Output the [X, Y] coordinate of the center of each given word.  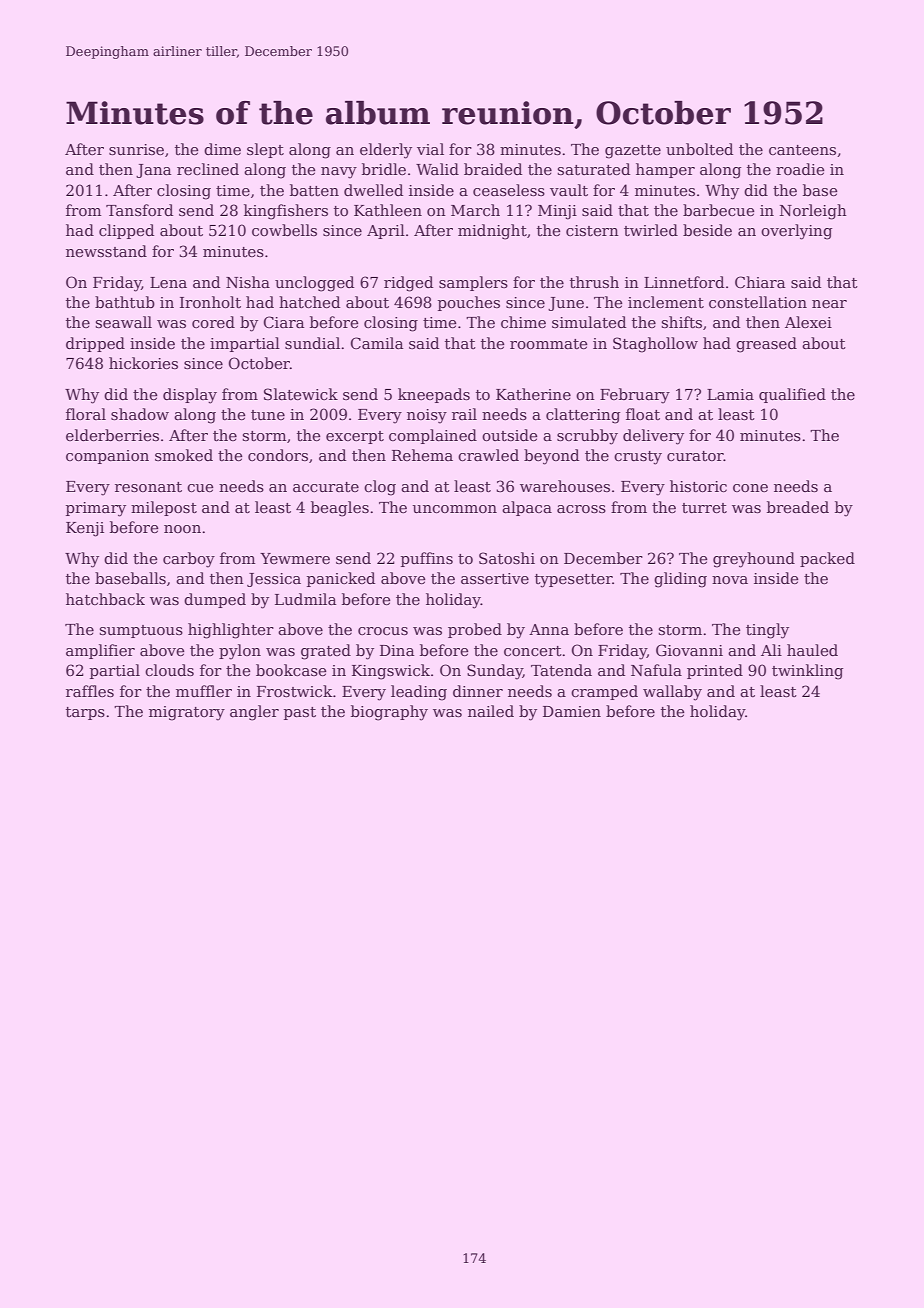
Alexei [808, 322]
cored [213, 322]
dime [222, 149]
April [386, 231]
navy [339, 173]
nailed [491, 711]
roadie [800, 169]
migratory [187, 713]
